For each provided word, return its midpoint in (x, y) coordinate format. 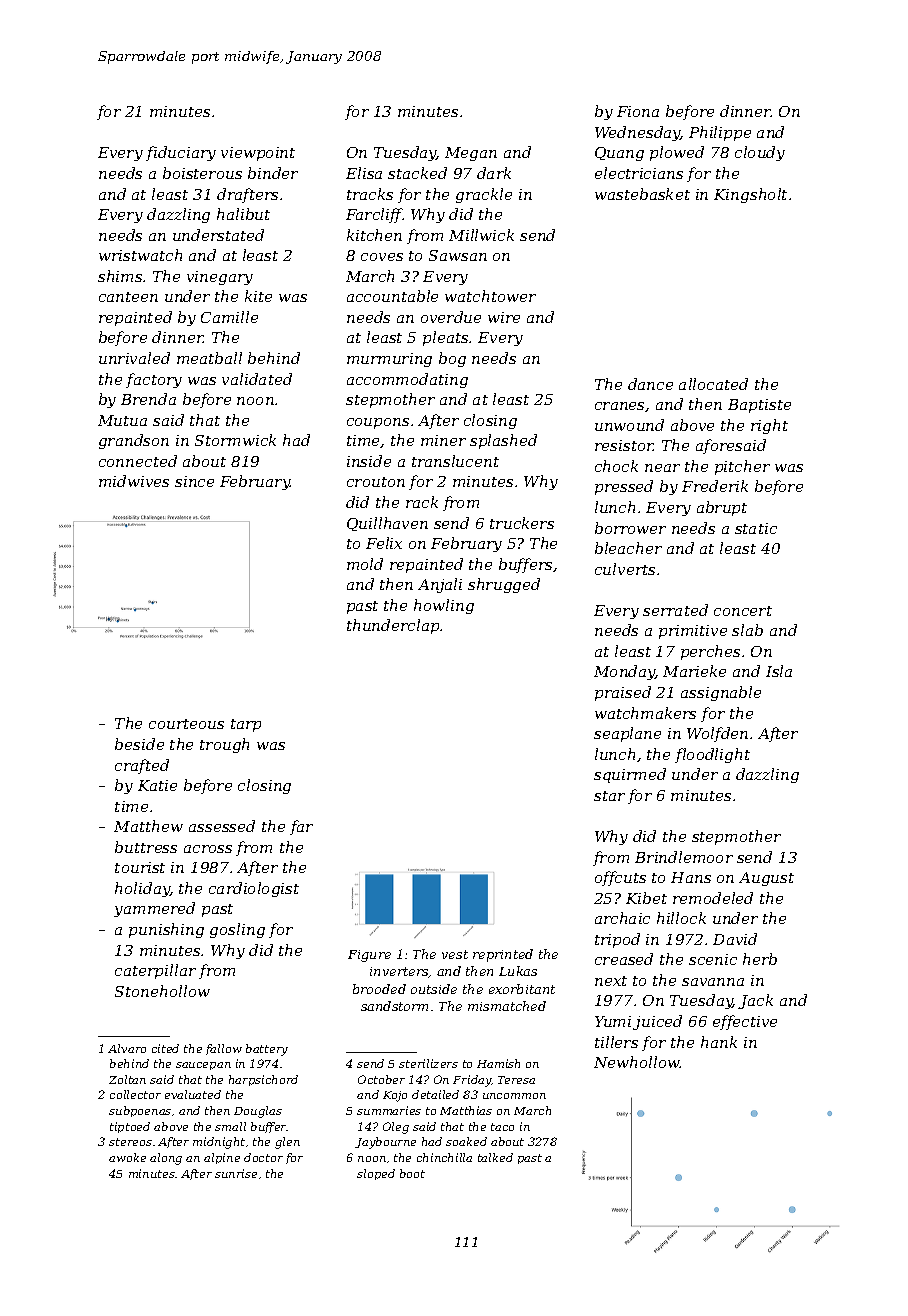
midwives (134, 481)
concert (743, 611)
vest (455, 954)
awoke (127, 1157)
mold (365, 564)
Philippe (720, 133)
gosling (237, 930)
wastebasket (642, 194)
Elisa (364, 173)
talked (495, 1157)
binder (273, 173)
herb (760, 959)
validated (257, 379)
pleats (445, 338)
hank (719, 1042)
